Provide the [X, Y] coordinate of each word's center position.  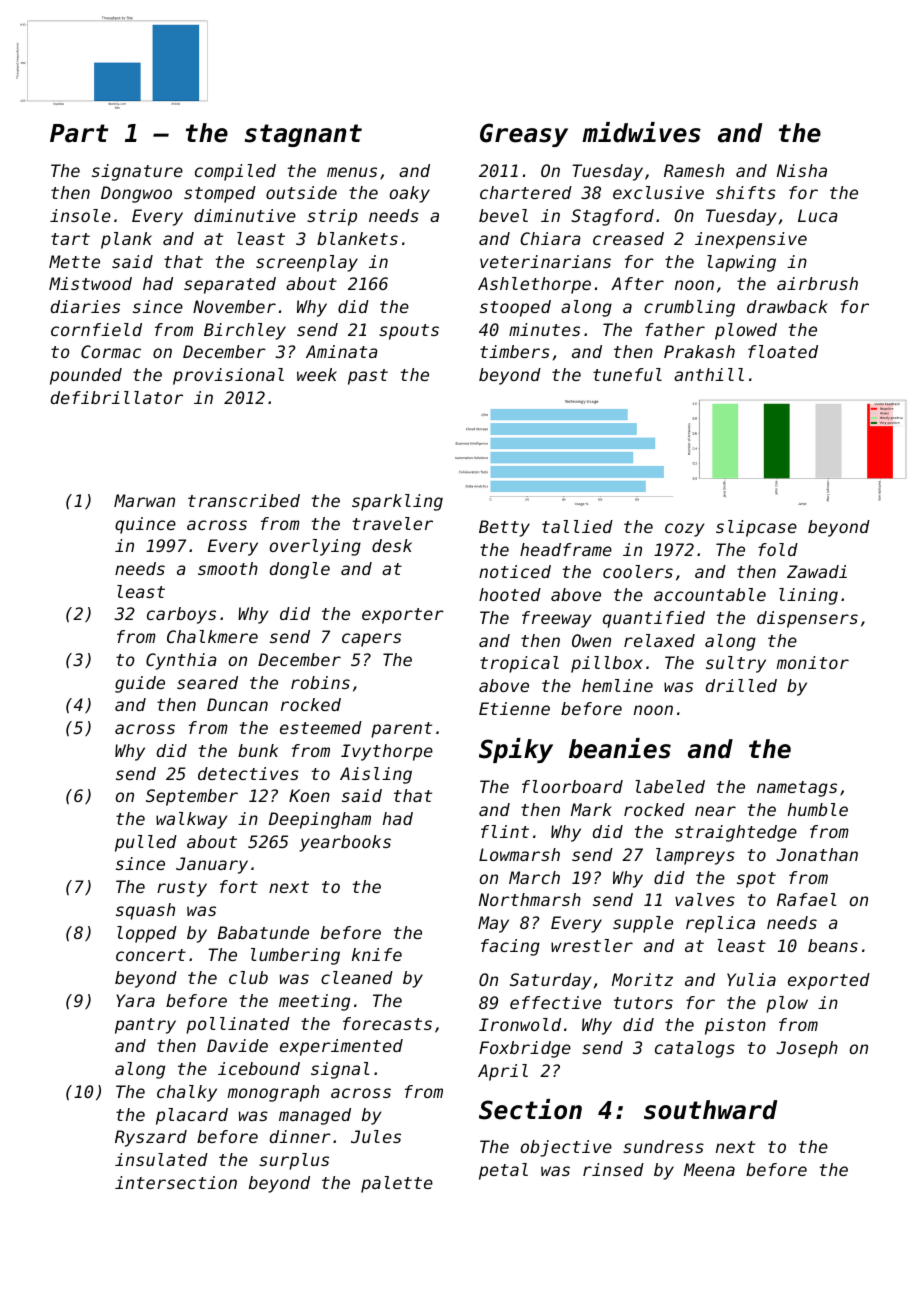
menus [352, 172]
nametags [797, 789]
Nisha [802, 170]
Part [79, 133]
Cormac [111, 351]
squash [145, 911]
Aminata [342, 351]
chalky [187, 1093]
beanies [620, 748]
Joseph [807, 1049]
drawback [787, 306]
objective [566, 1148]
